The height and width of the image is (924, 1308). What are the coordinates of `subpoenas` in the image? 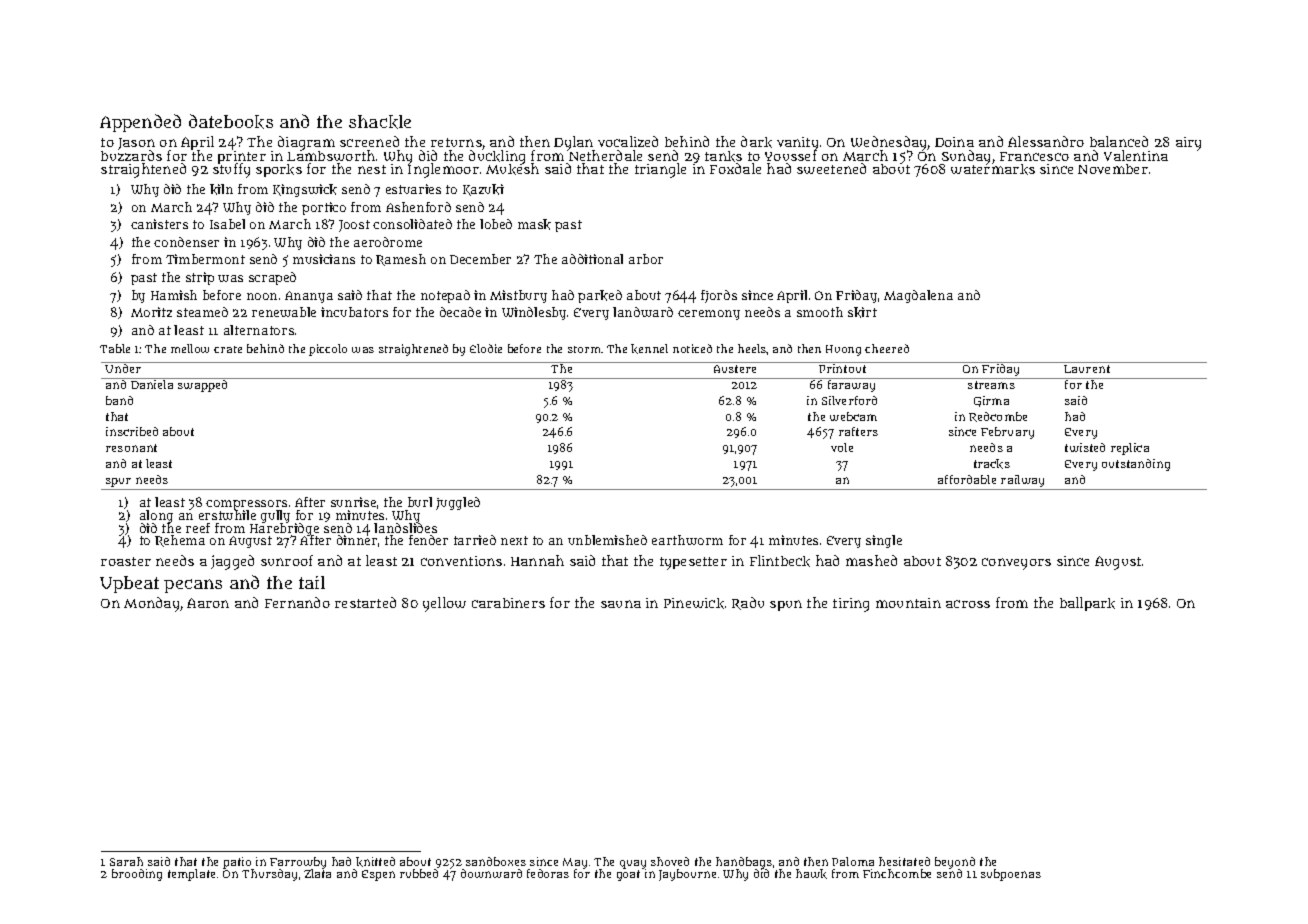 It's located at (1011, 875).
